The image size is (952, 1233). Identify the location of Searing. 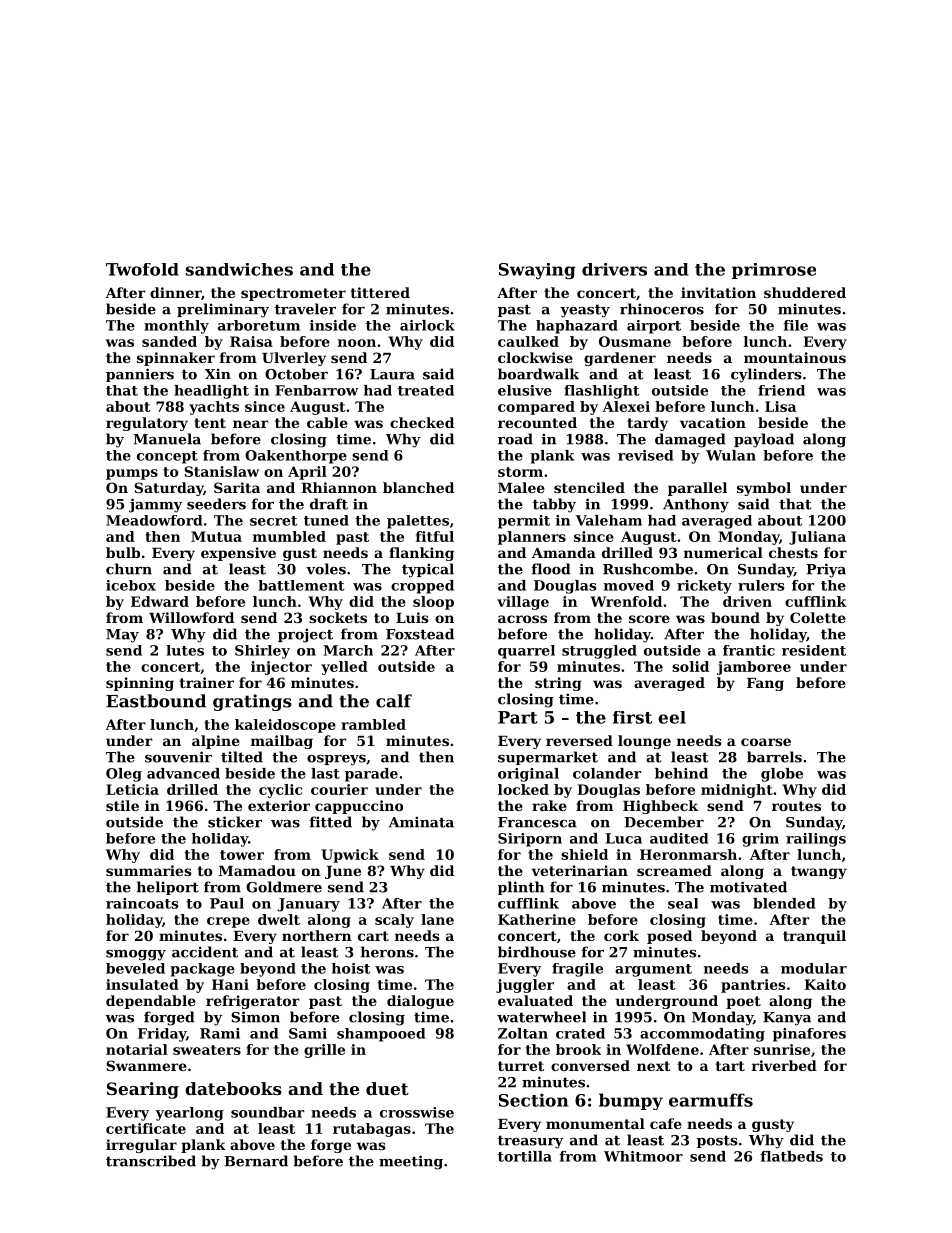
(143, 1090).
